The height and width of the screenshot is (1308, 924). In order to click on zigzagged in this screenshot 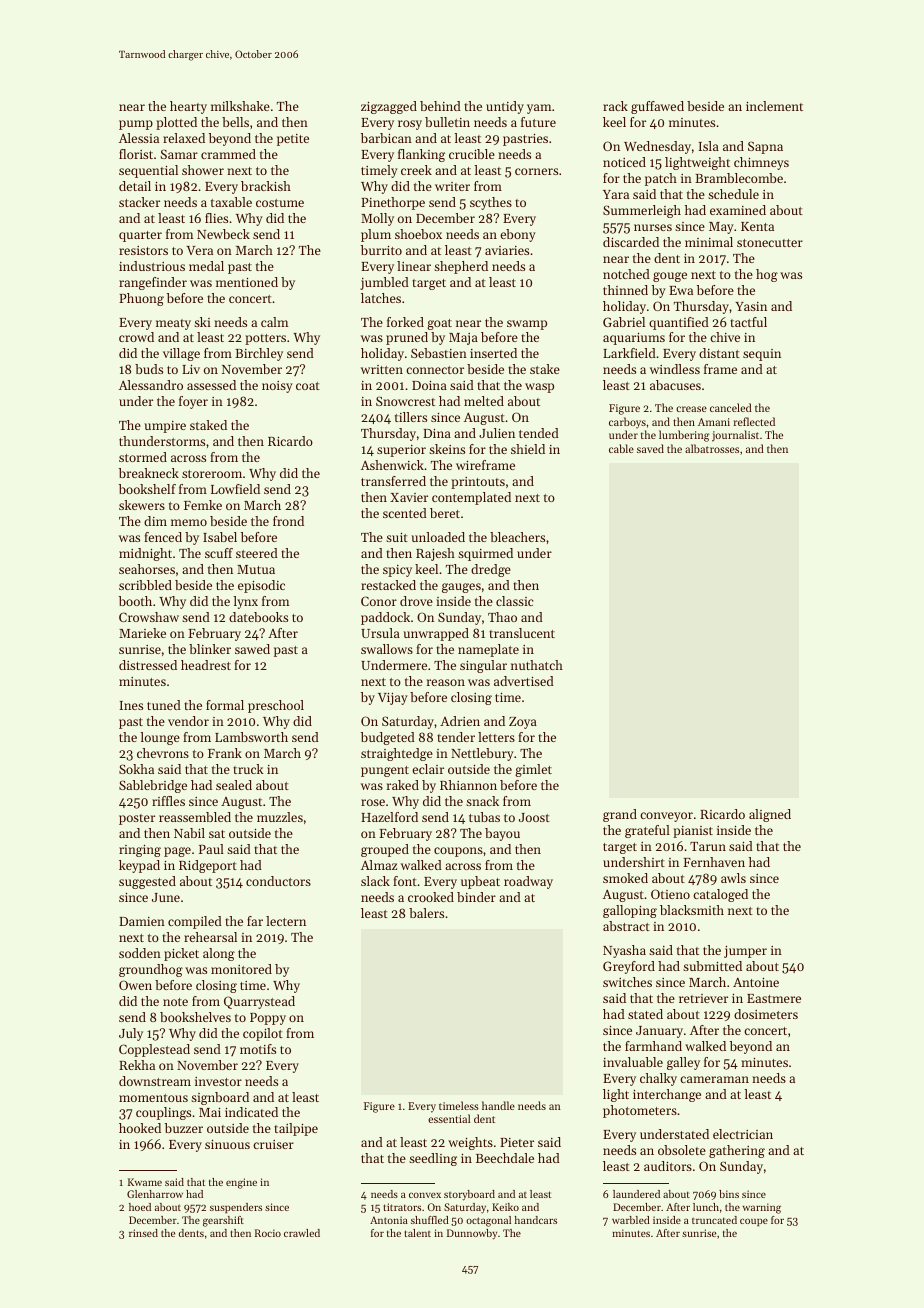, I will do `click(389, 107)`.
